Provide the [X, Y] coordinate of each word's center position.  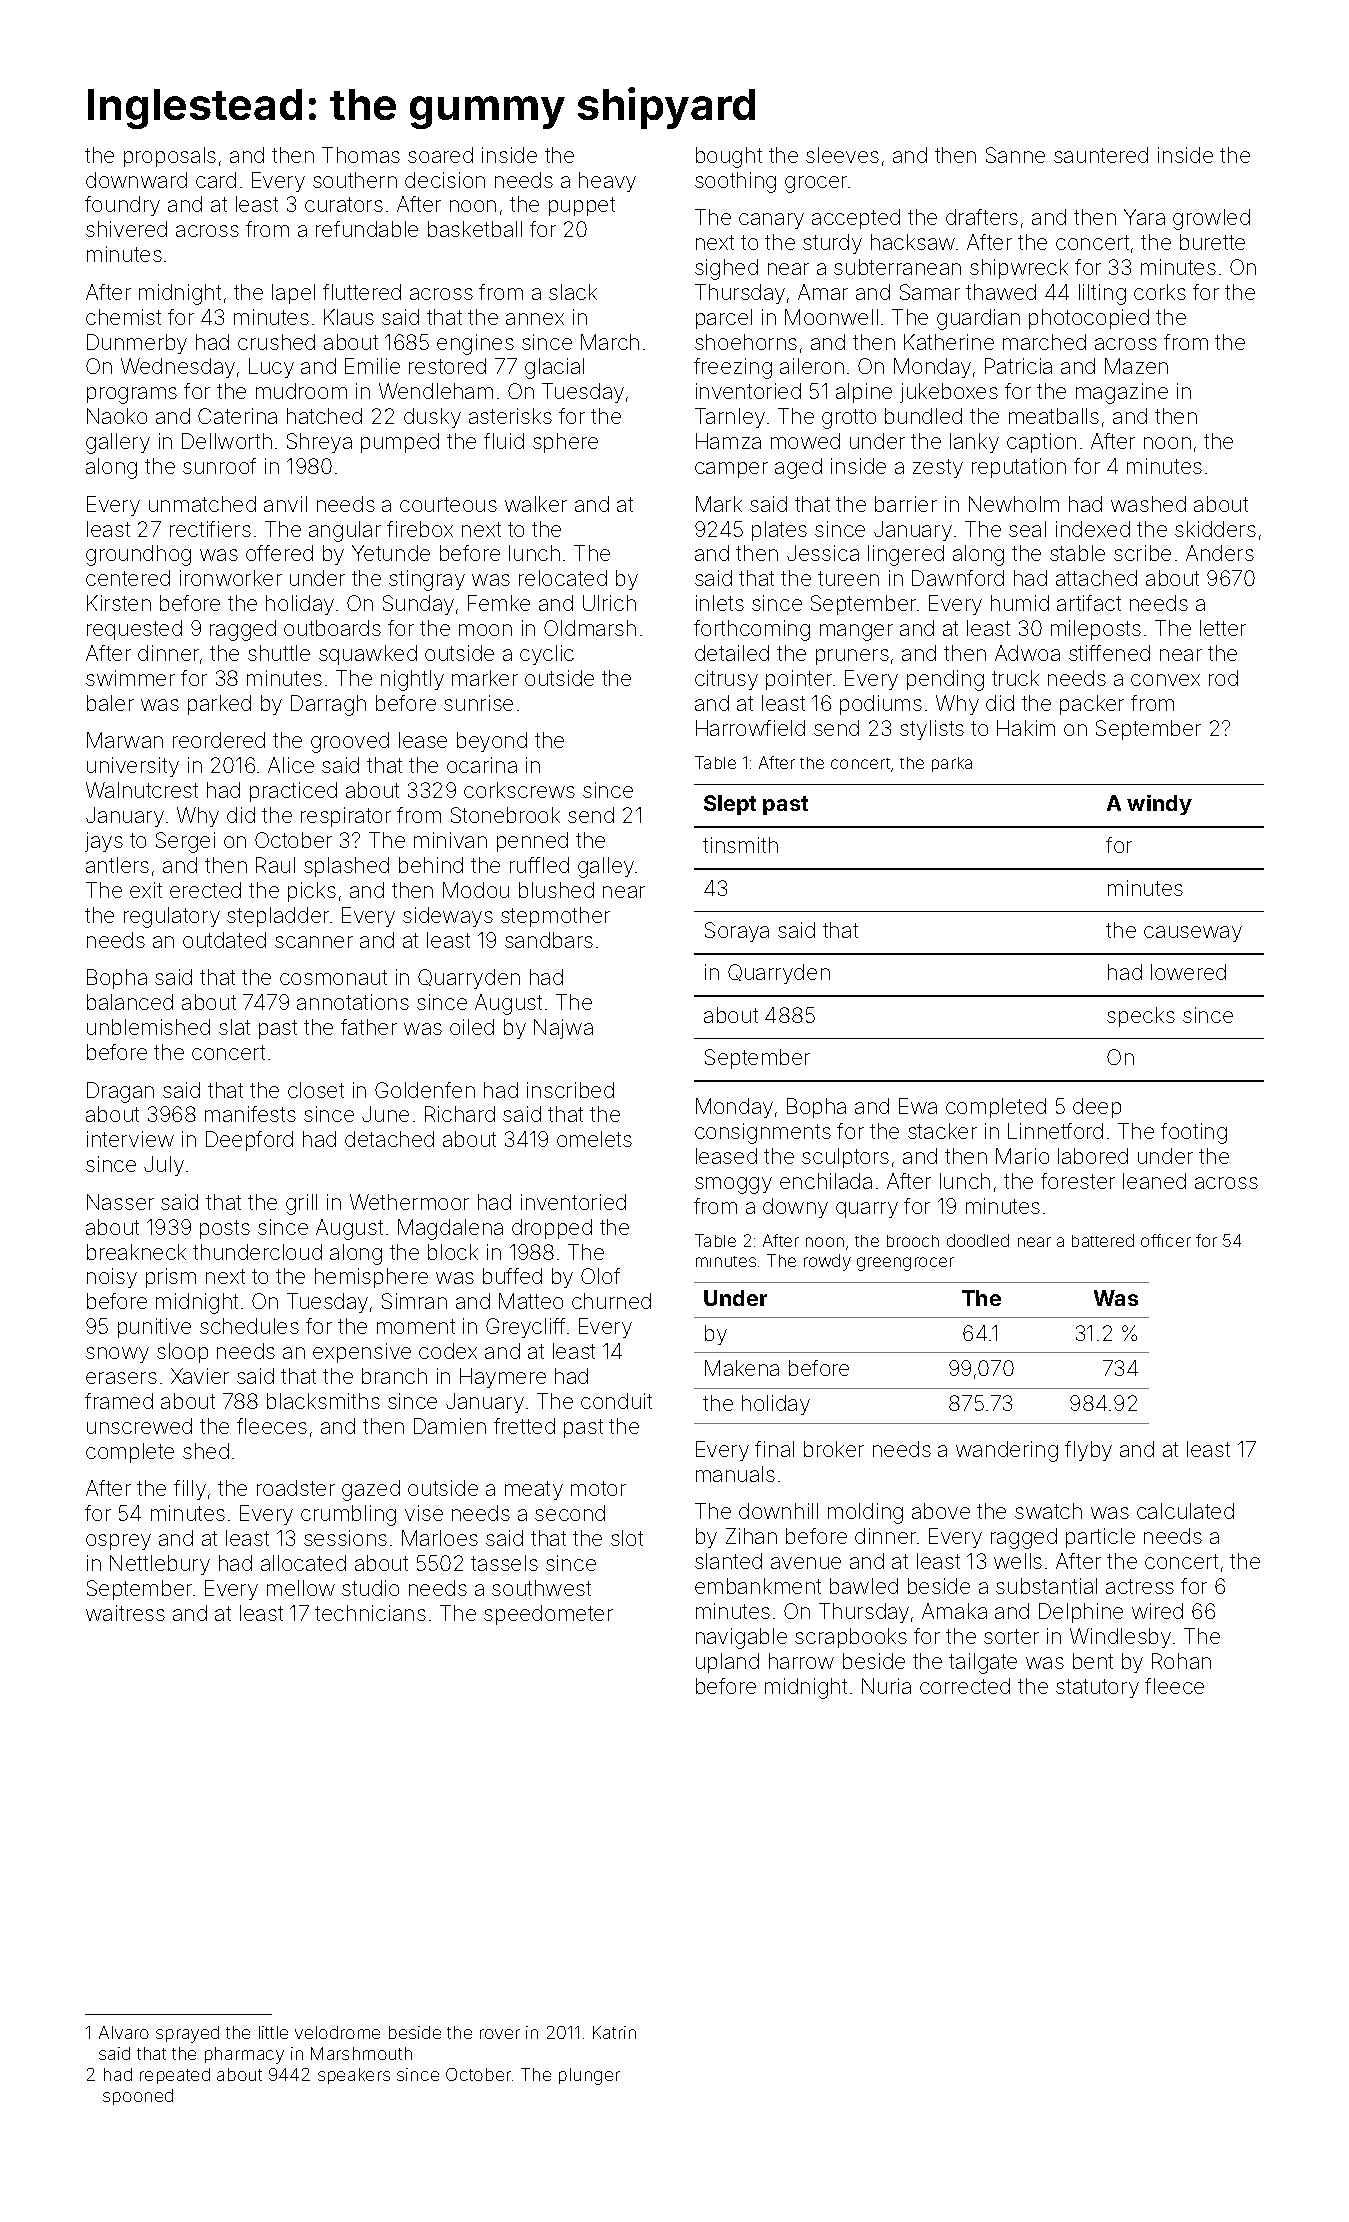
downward [136, 180]
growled [1211, 219]
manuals [735, 1474]
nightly [412, 680]
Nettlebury [160, 1565]
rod [1223, 678]
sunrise [478, 703]
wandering [1007, 1451]
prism [171, 1278]
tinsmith [740, 845]
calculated [1185, 1511]
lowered [1188, 972]
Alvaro [124, 2032]
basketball [475, 229]
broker [834, 1449]
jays [104, 842]
